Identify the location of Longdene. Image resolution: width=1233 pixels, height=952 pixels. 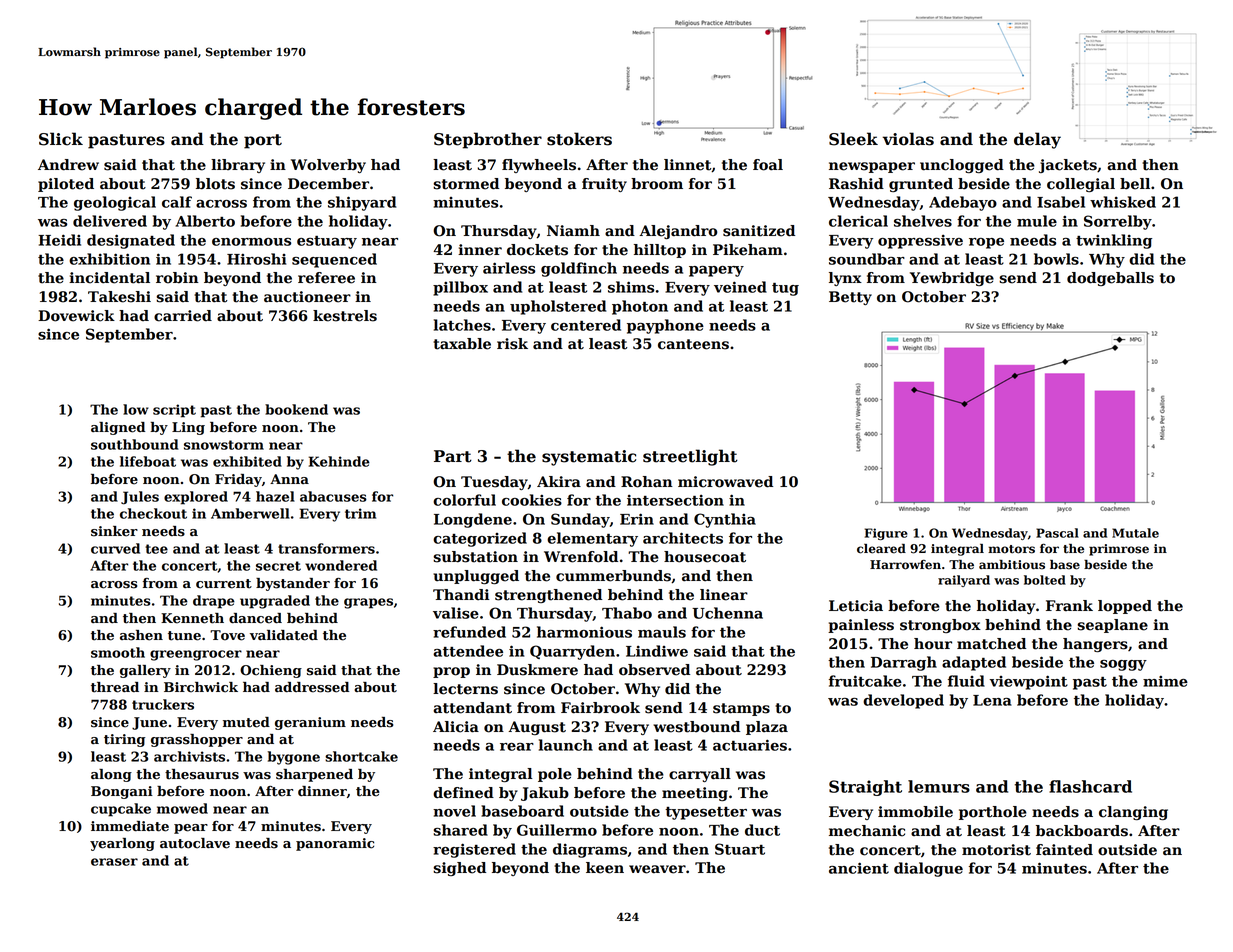
(473, 520).
